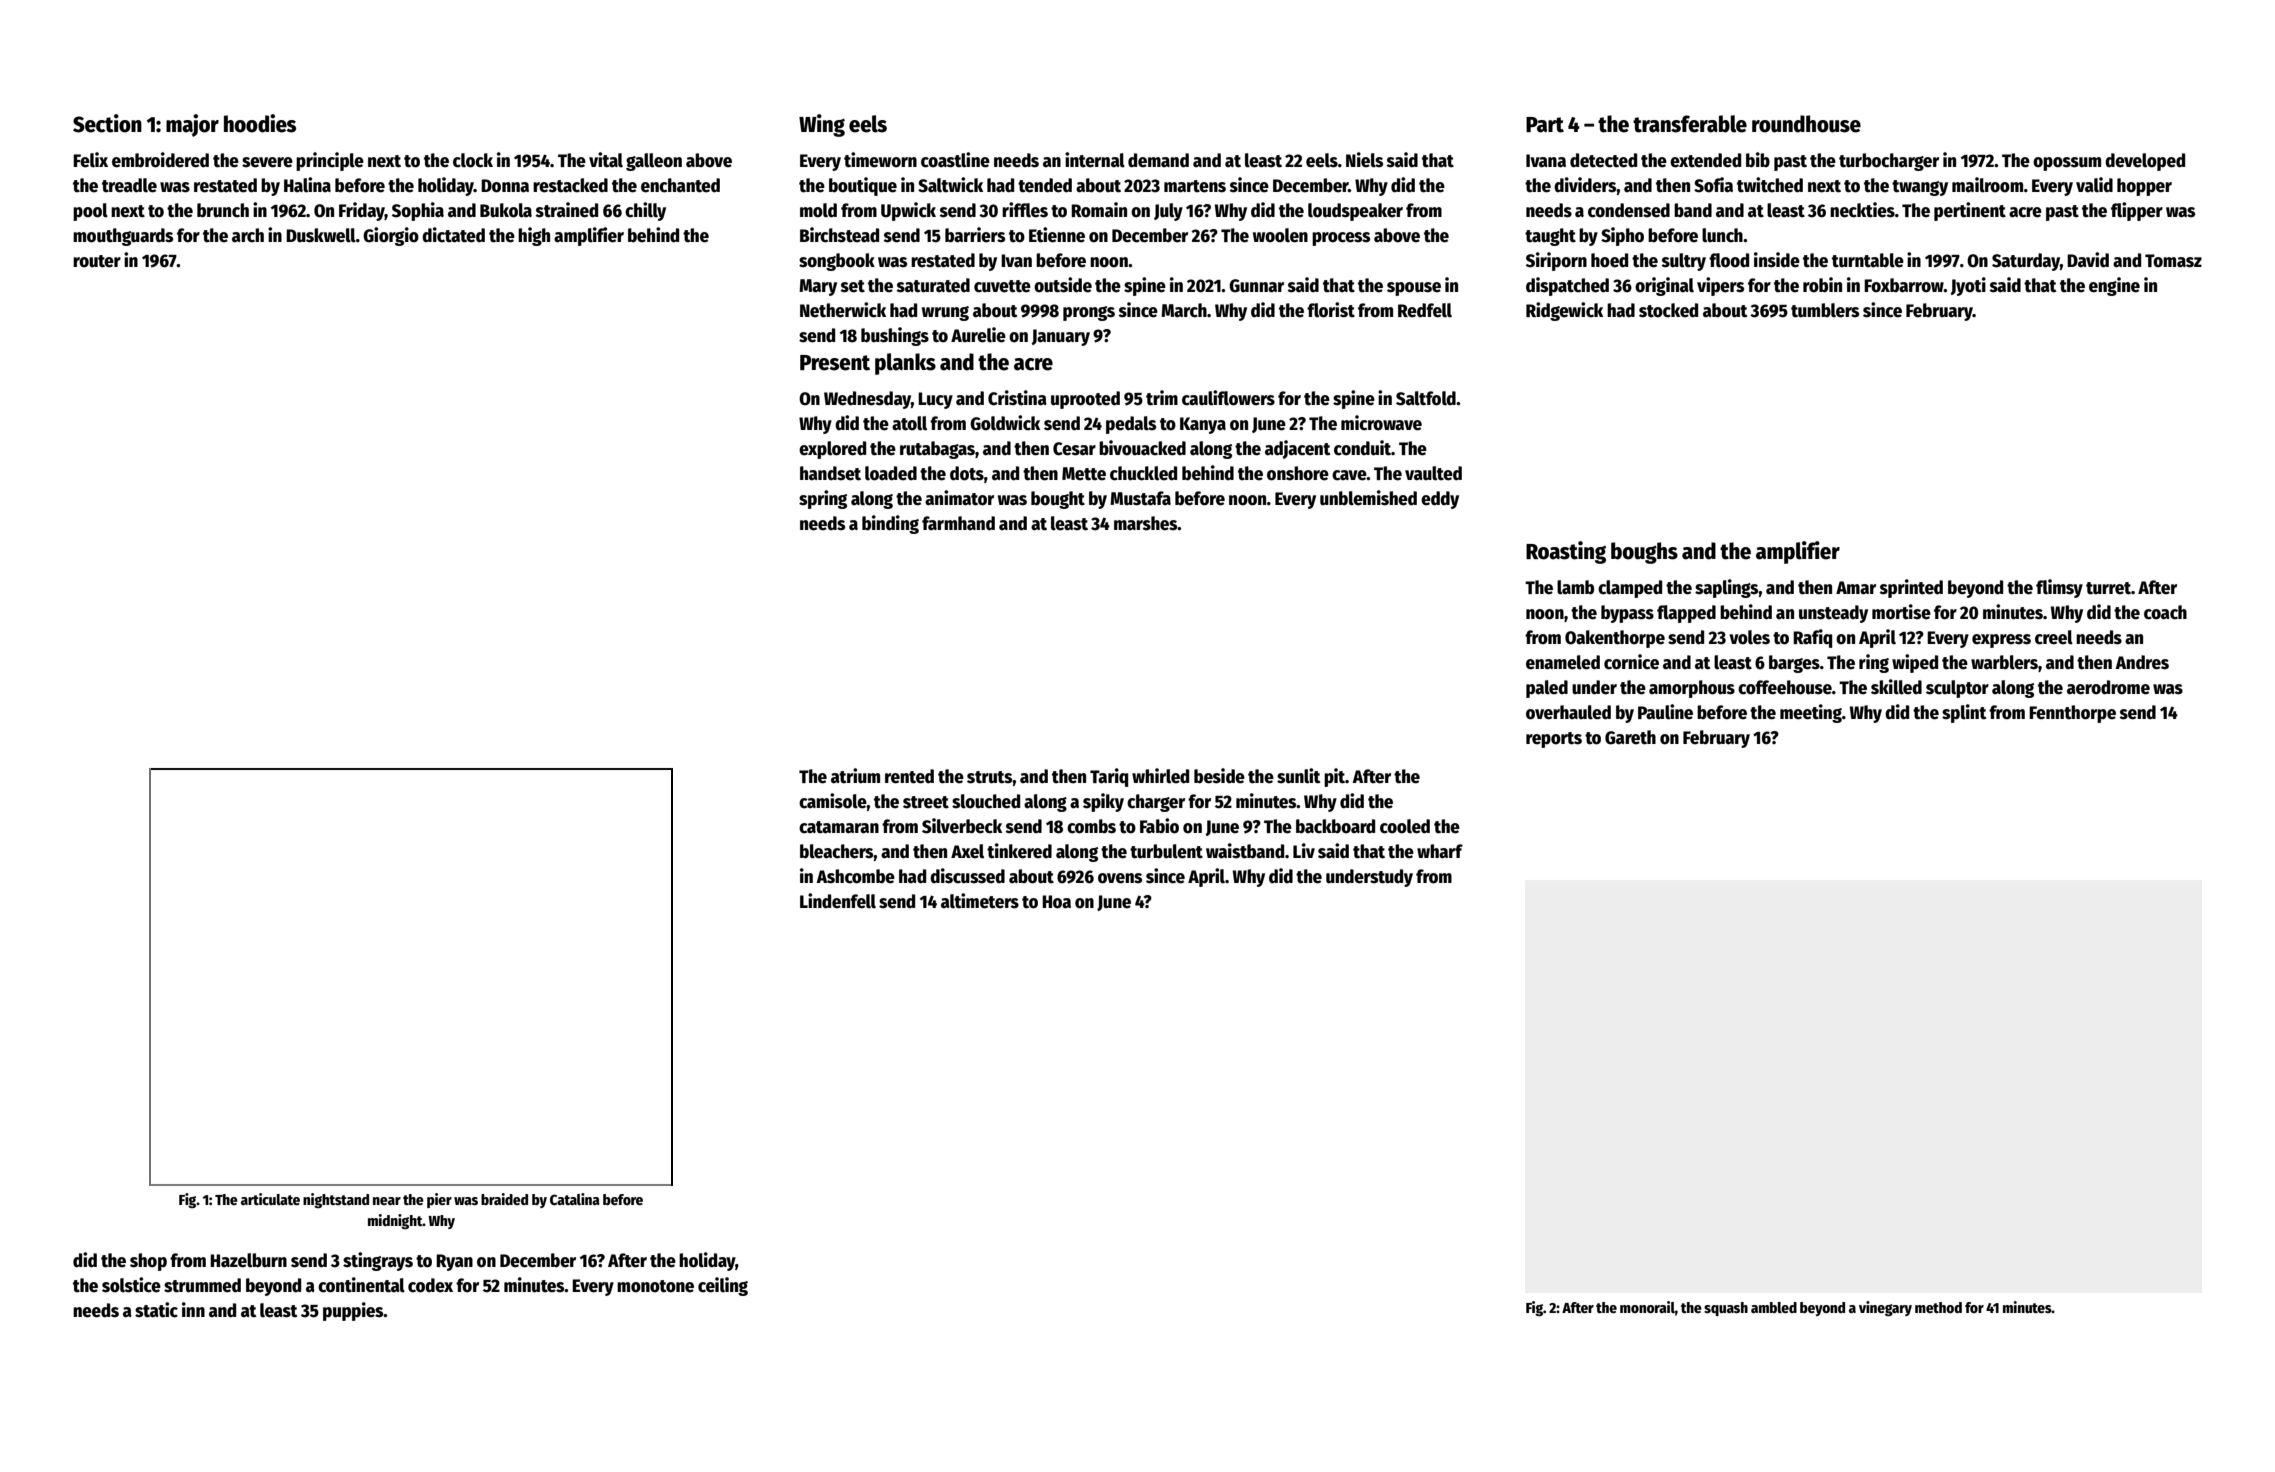  What do you see at coordinates (270, 1199) in the screenshot?
I see `articulate` at bounding box center [270, 1199].
